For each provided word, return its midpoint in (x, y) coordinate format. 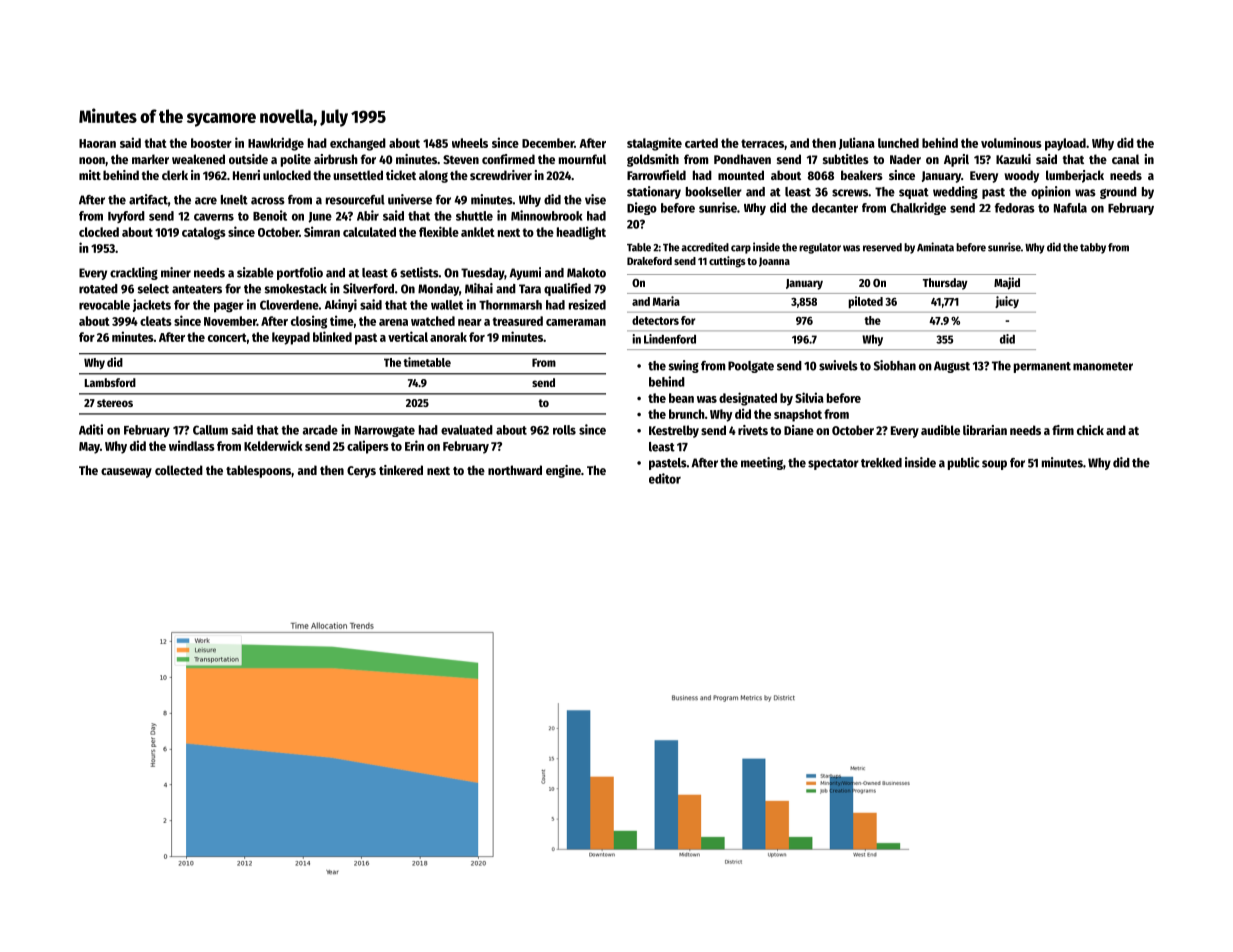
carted (701, 143)
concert (227, 337)
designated (748, 399)
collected (179, 470)
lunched (898, 143)
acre (206, 201)
